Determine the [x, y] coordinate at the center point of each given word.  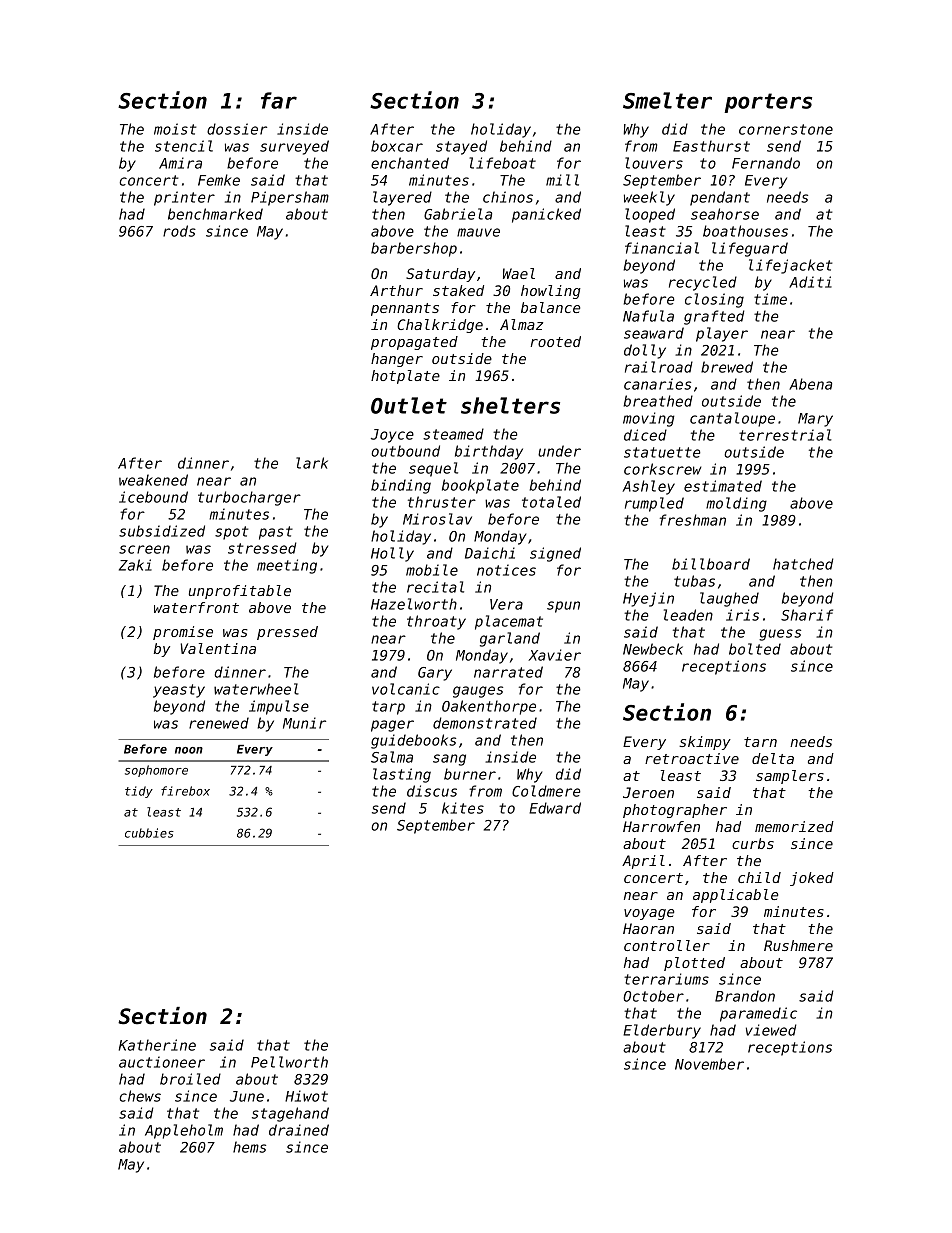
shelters [510, 405]
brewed [727, 367]
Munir [304, 723]
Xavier [554, 655]
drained [299, 1130]
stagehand [290, 1114]
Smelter [667, 100]
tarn [760, 742]
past [276, 533]
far [279, 100]
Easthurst [711, 146]
